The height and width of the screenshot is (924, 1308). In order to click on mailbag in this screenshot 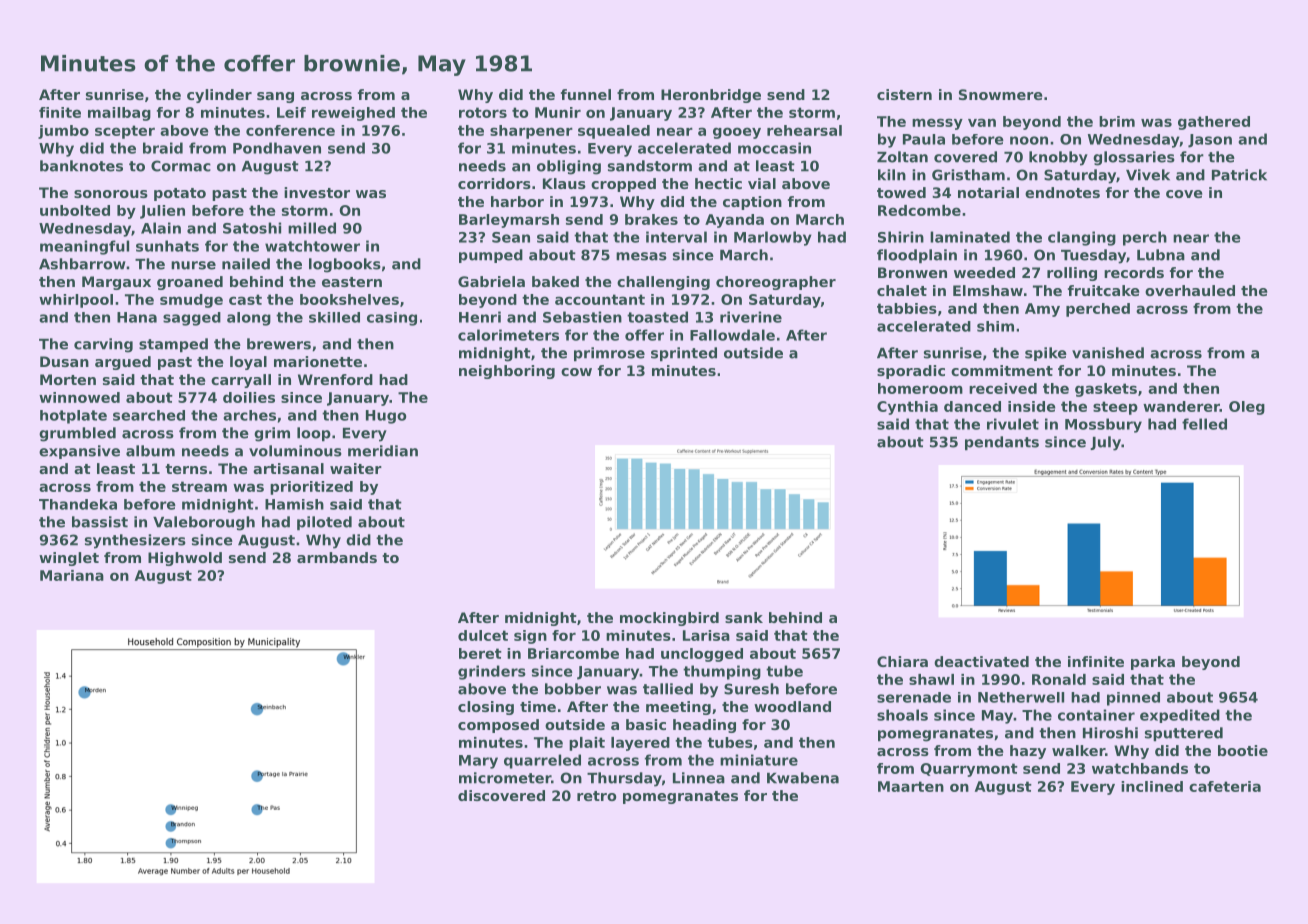, I will do `click(119, 114)`.
